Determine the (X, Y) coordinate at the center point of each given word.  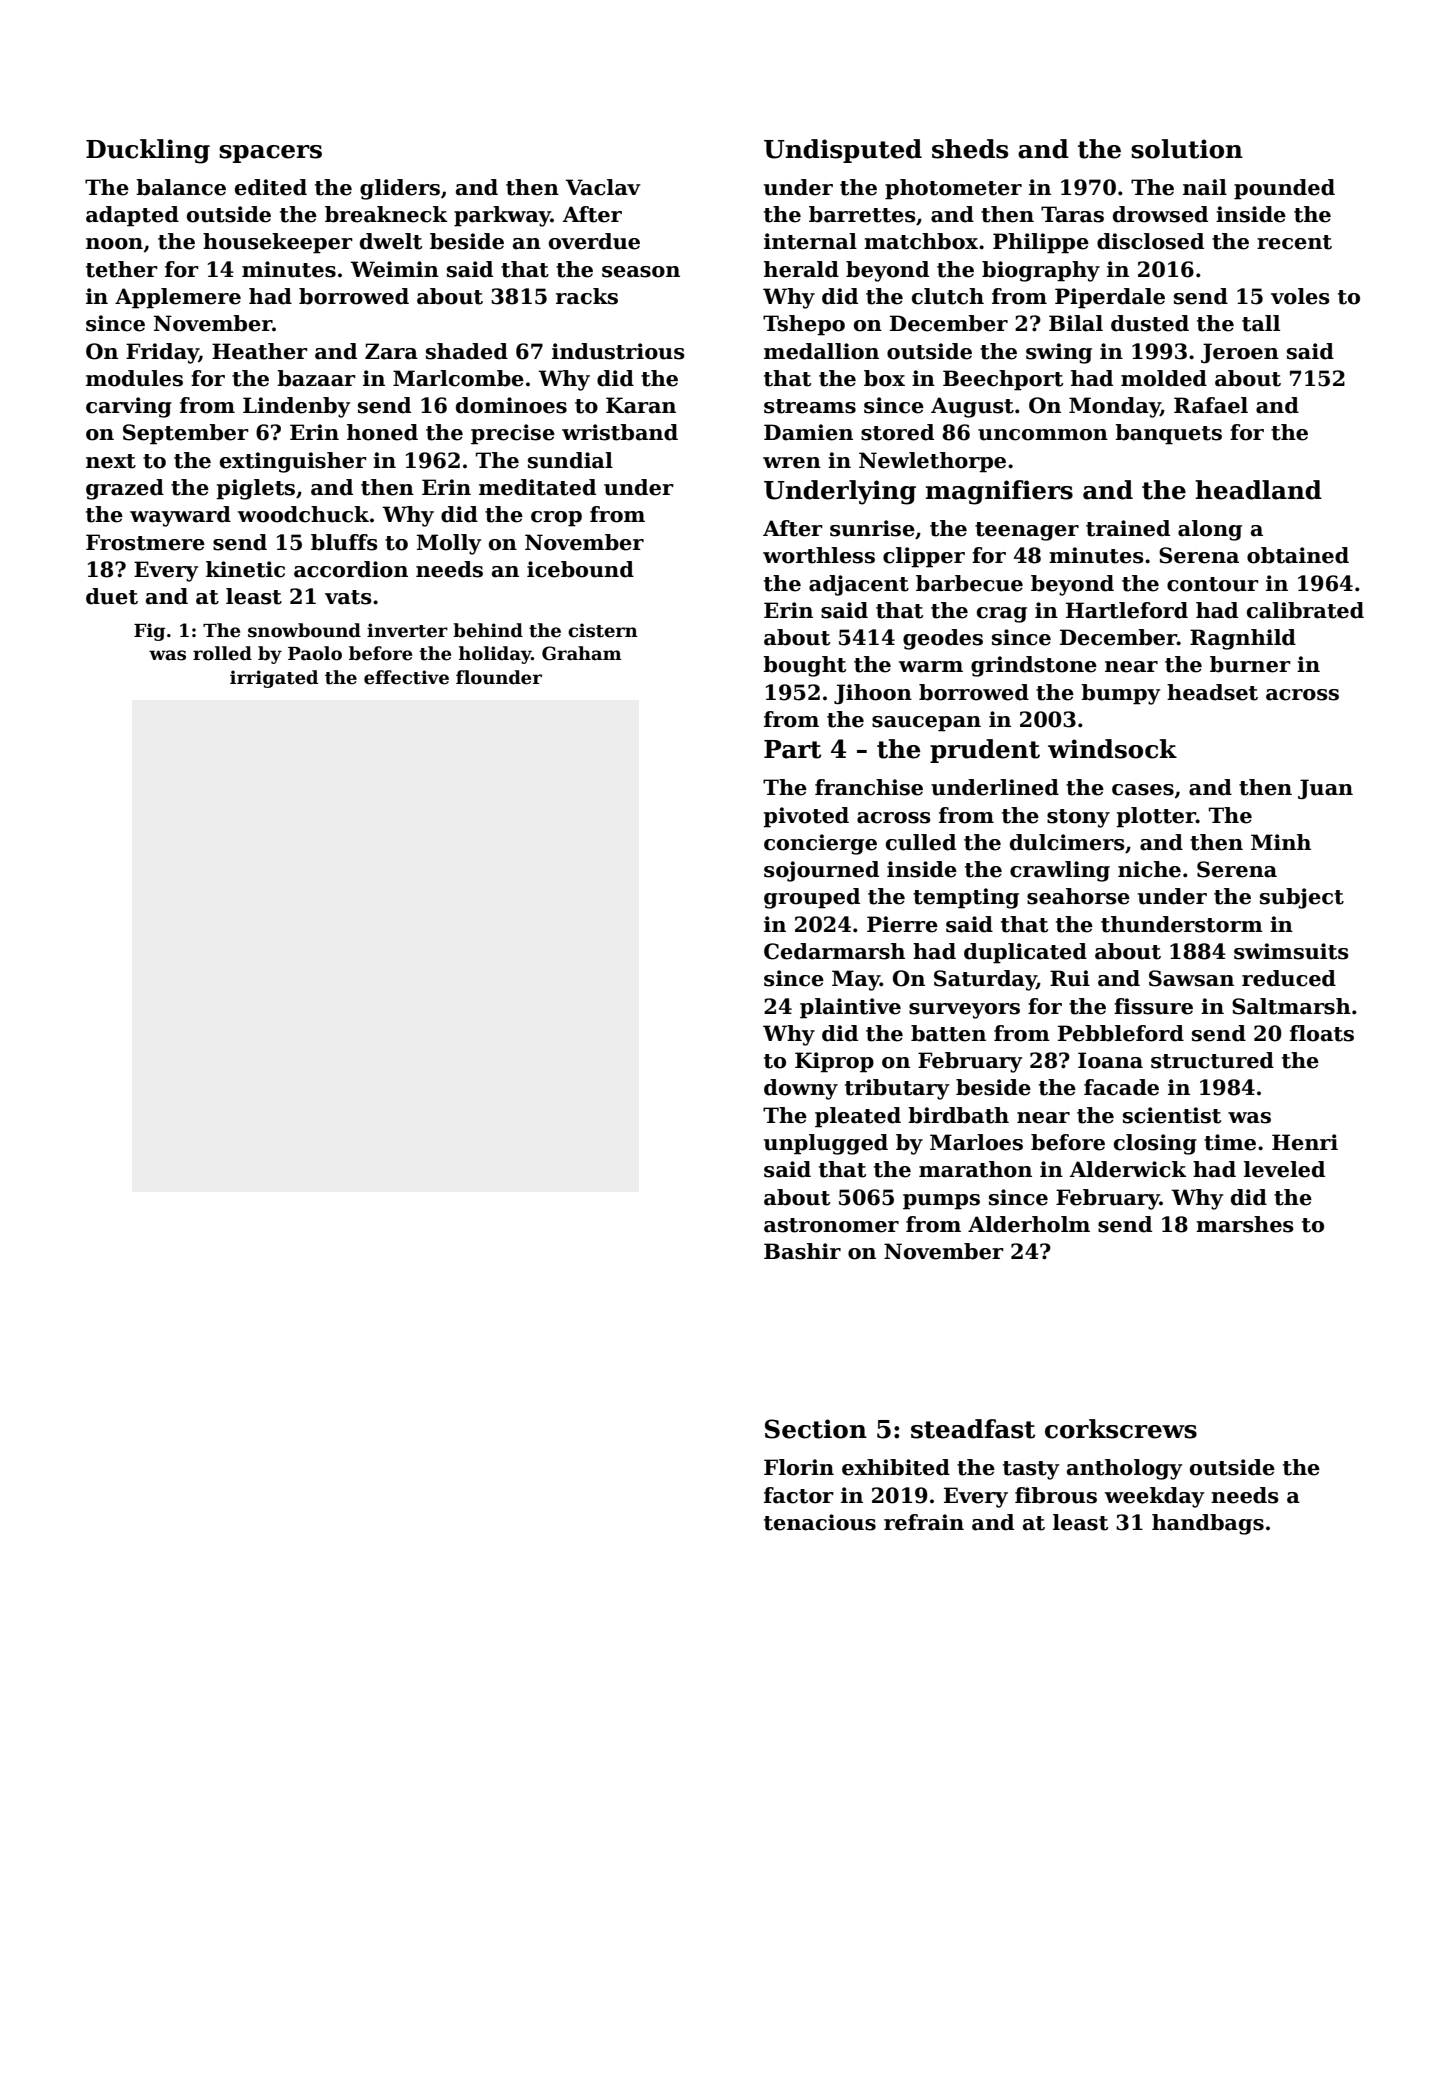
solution (1187, 149)
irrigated (274, 679)
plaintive (850, 1008)
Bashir (802, 1251)
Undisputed (843, 151)
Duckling (148, 151)
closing (1155, 1144)
